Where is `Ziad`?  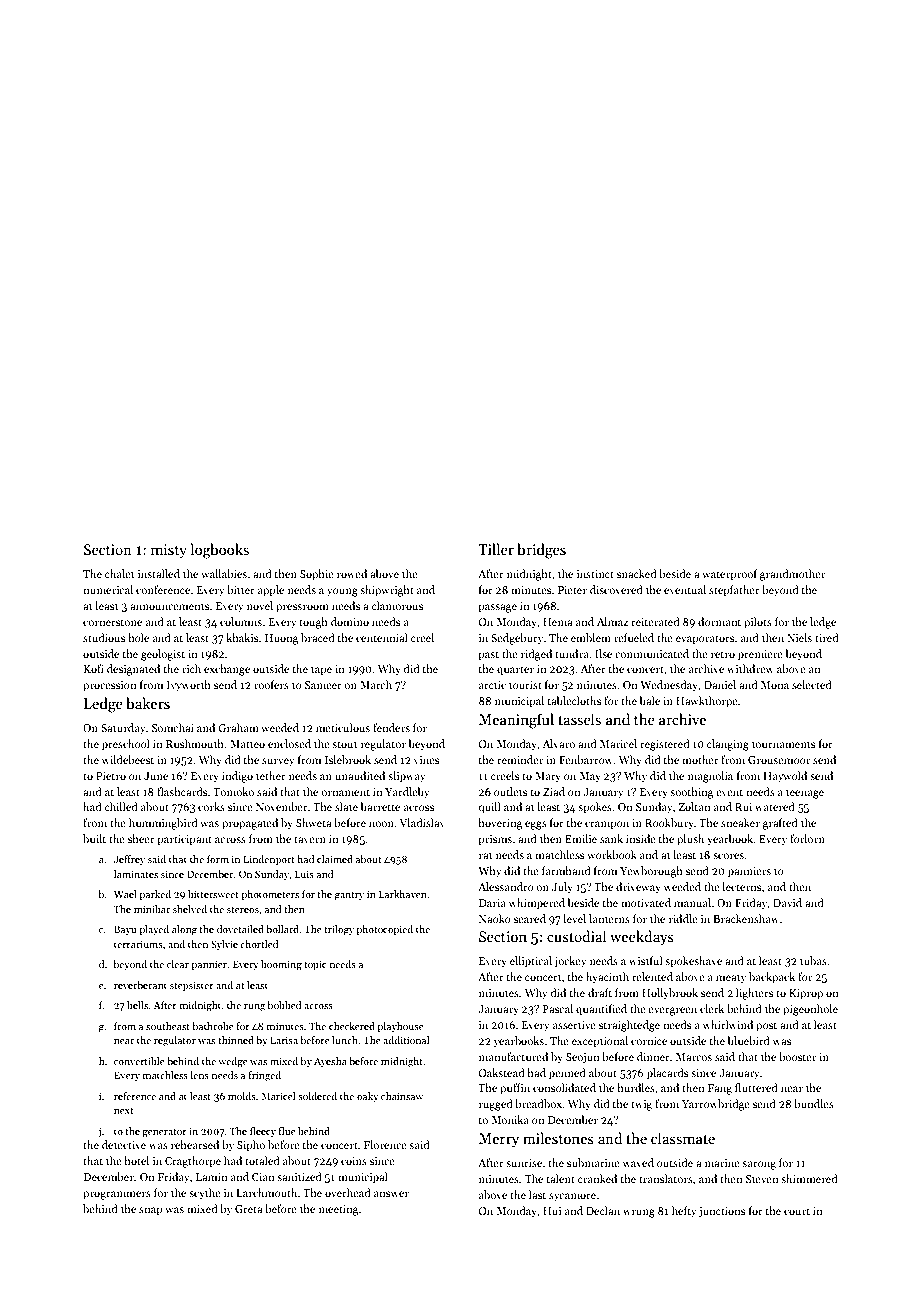 Ziad is located at coordinates (554, 791).
